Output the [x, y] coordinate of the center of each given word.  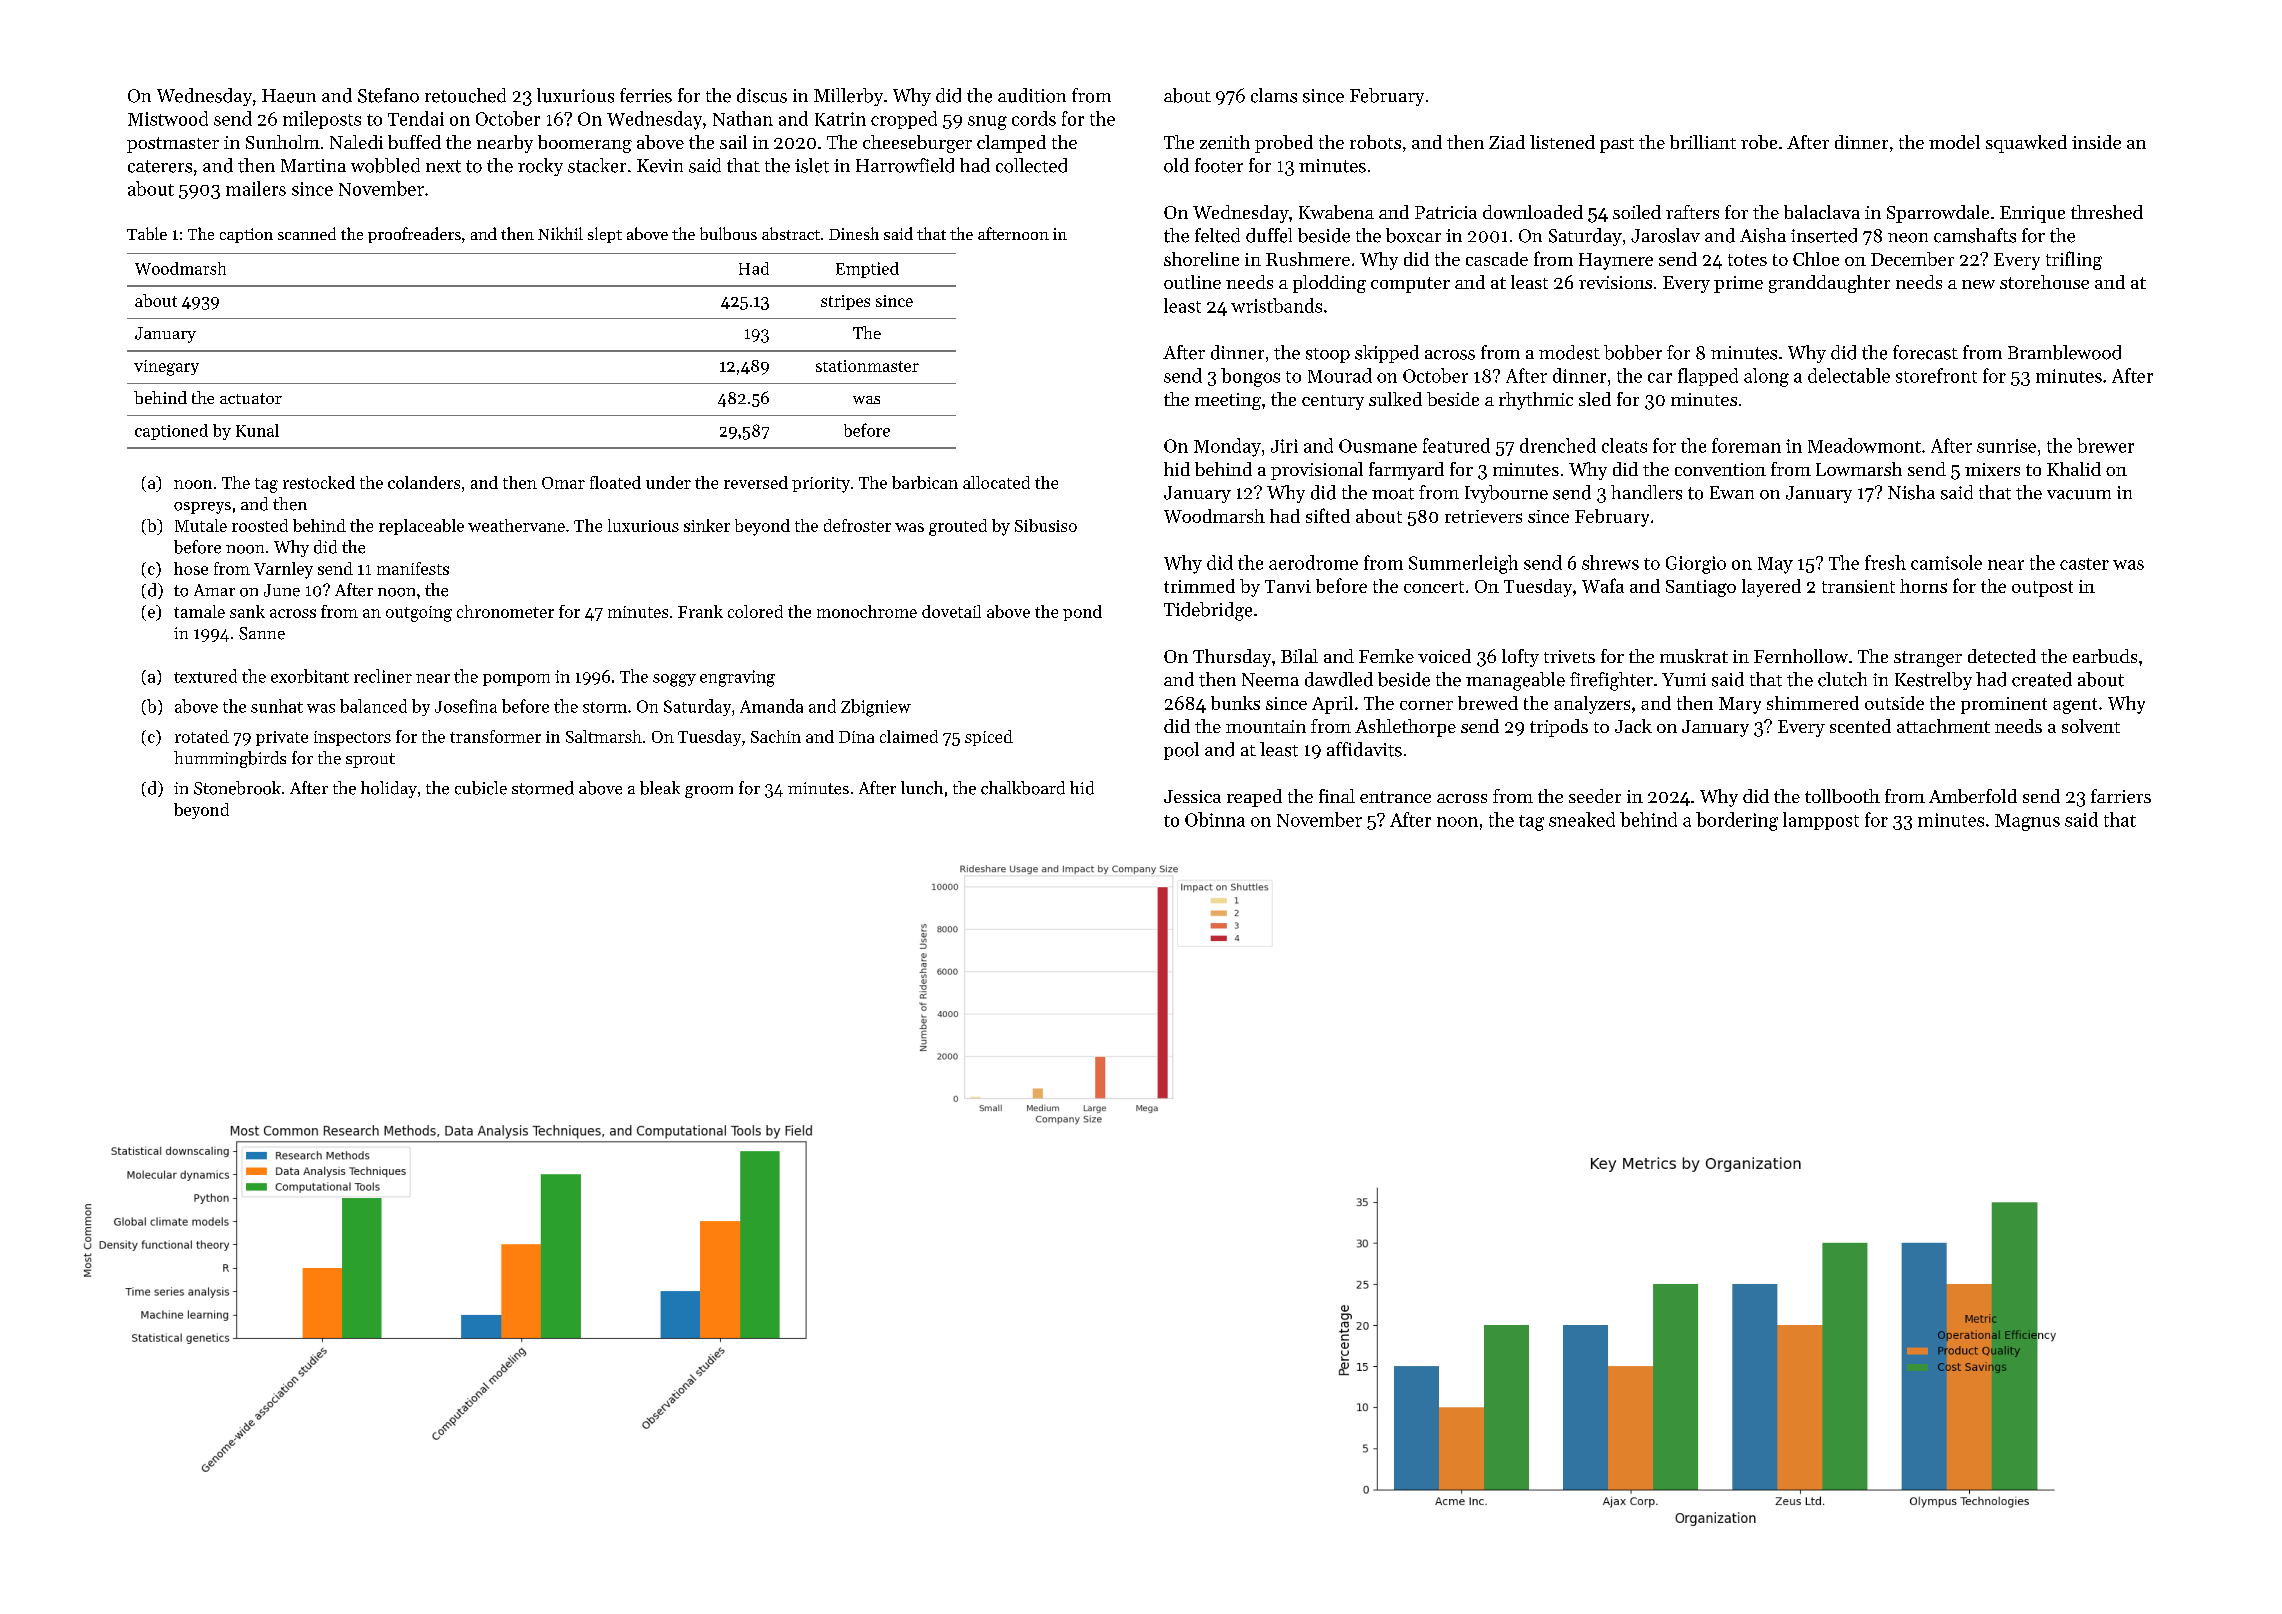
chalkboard [1023, 788]
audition [1032, 95]
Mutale [201, 525]
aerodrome [1313, 562]
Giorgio [1696, 565]
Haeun [289, 96]
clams [1274, 95]
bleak [660, 788]
